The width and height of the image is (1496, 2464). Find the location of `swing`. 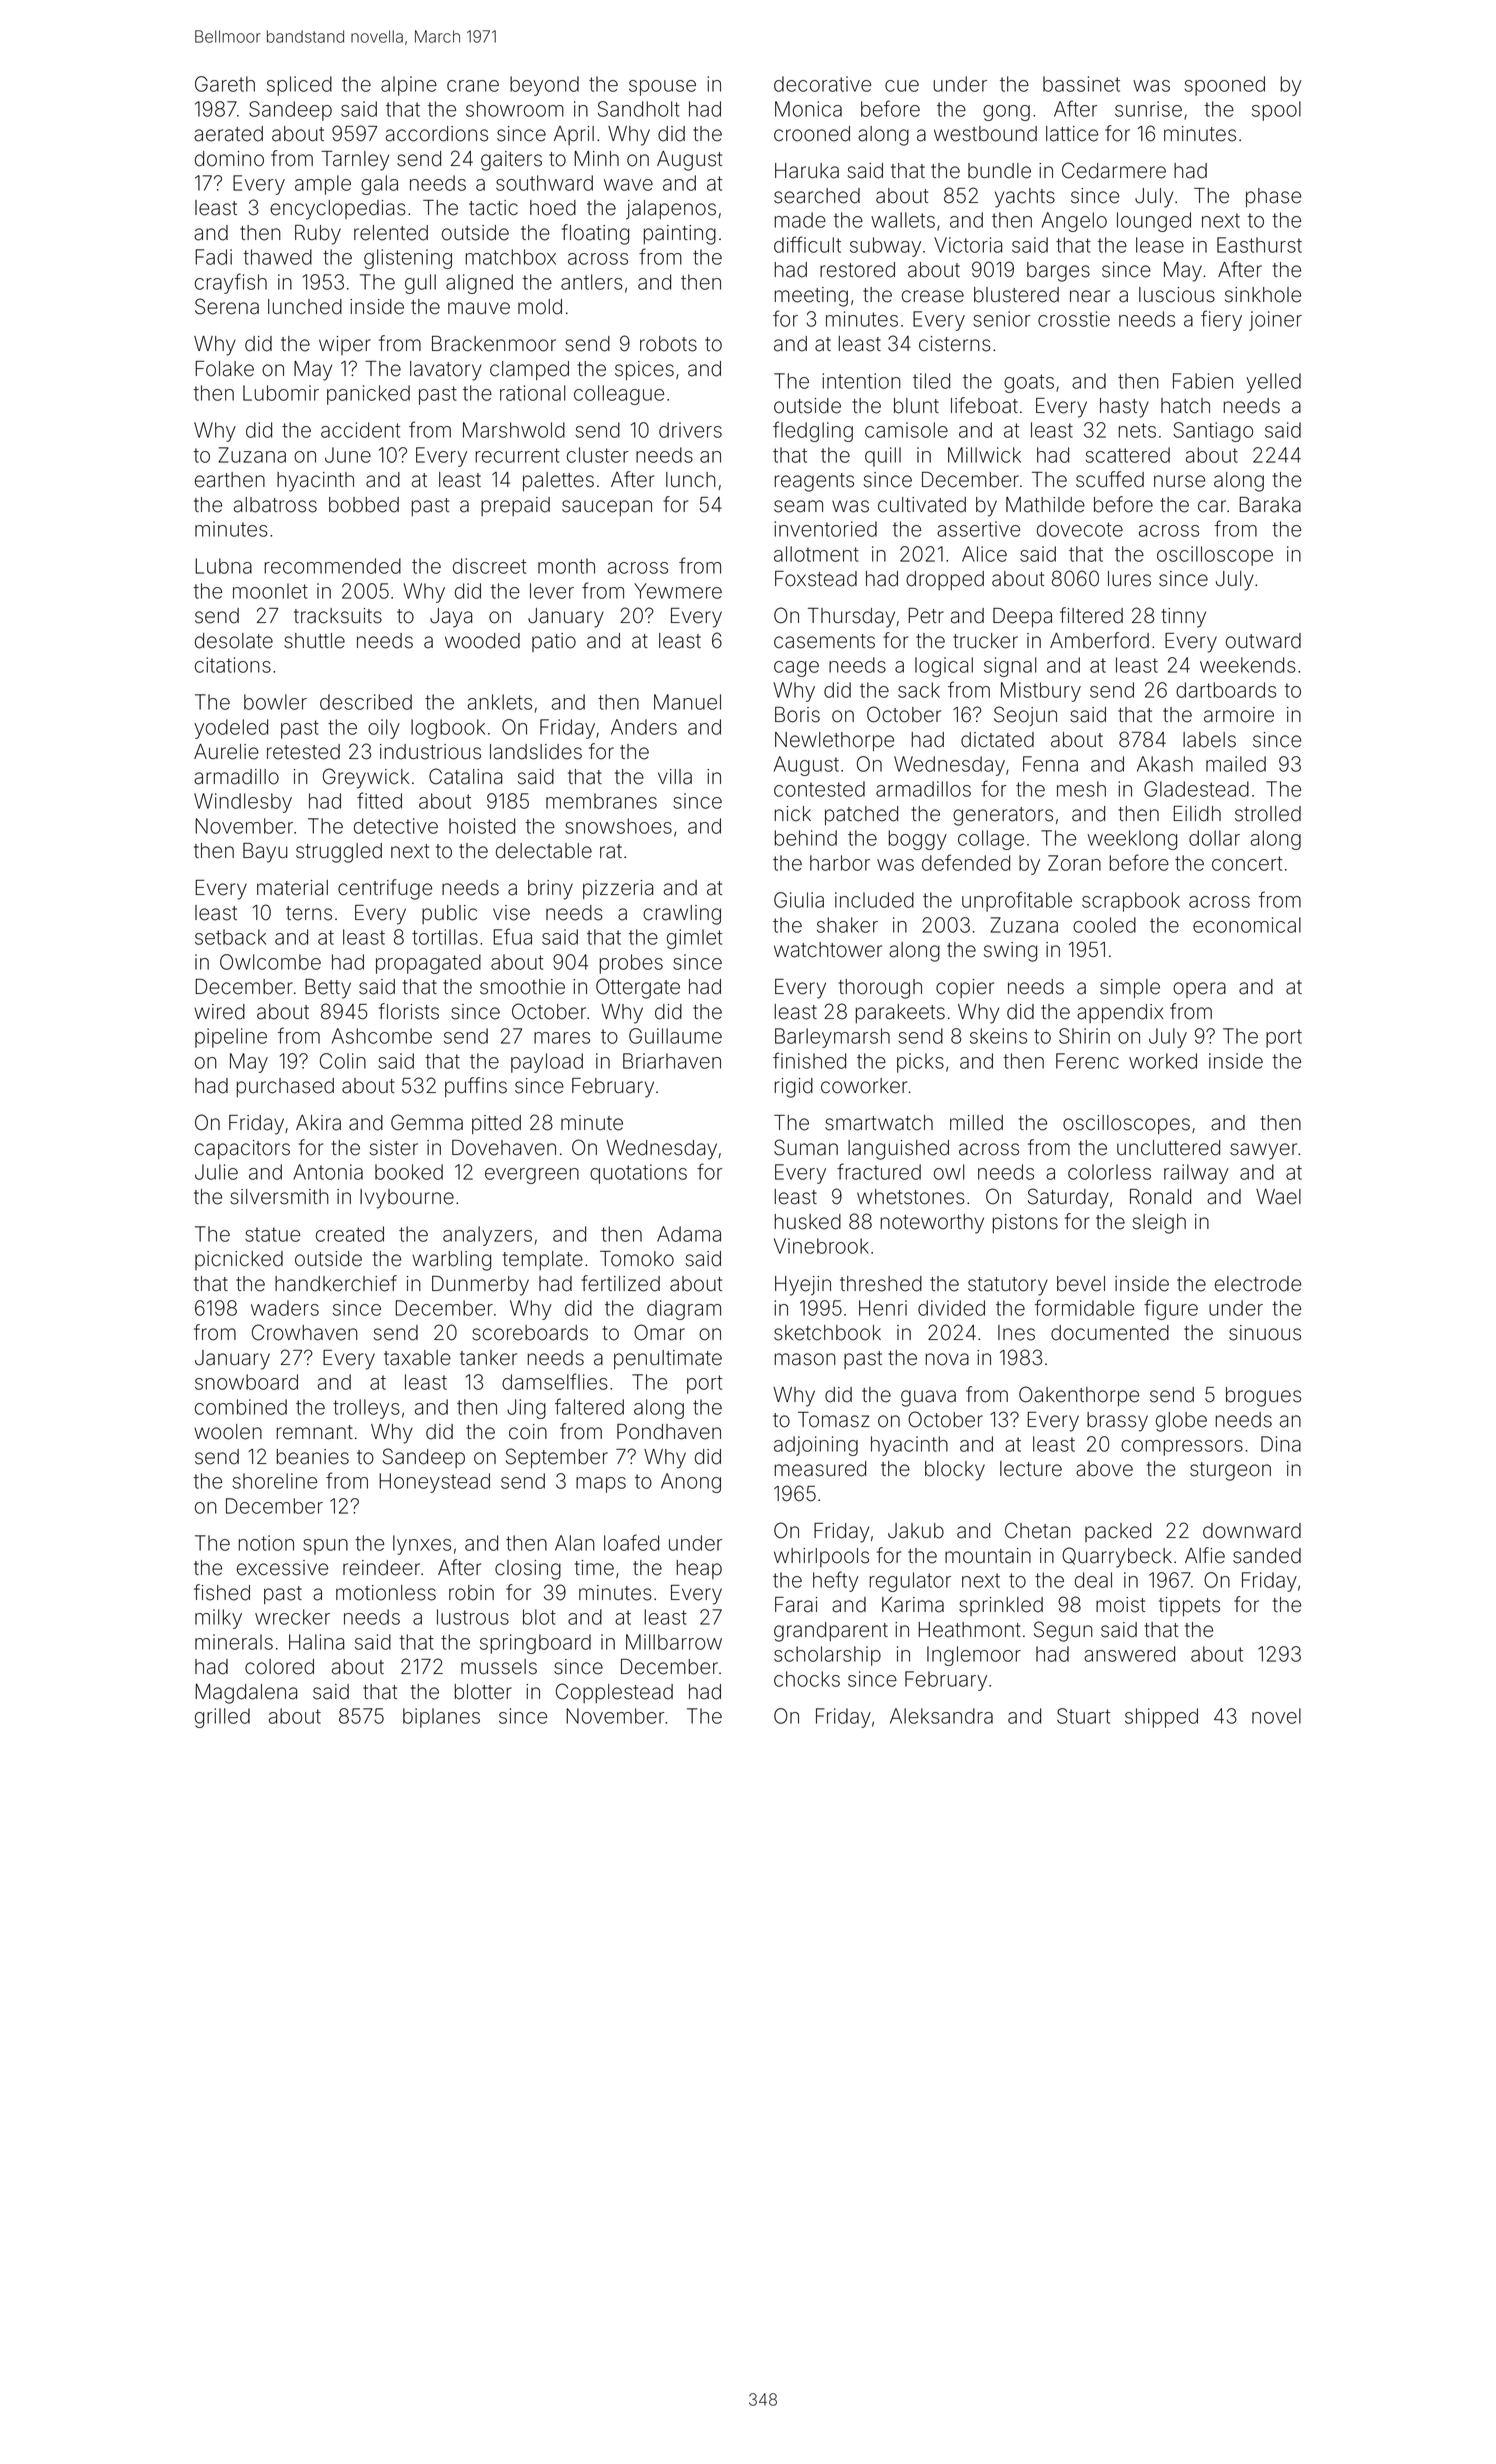

swing is located at coordinates (1010, 952).
